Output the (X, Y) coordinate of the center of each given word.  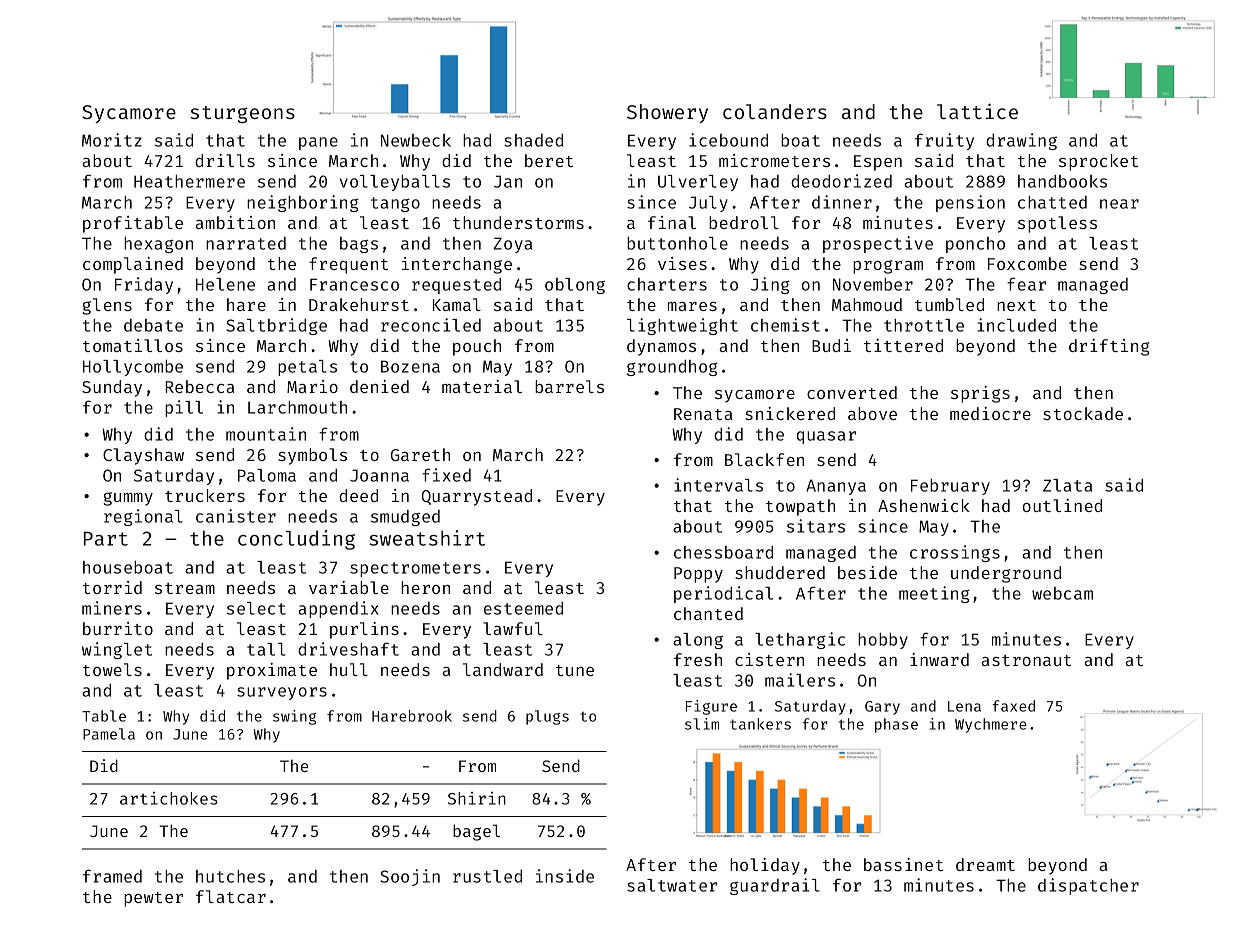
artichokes (169, 798)
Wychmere (990, 725)
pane (318, 143)
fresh (698, 659)
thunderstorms (518, 222)
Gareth (420, 454)
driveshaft (348, 649)
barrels (569, 386)
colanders (775, 111)
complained (133, 265)
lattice (977, 111)
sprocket (1098, 162)
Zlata (1067, 485)
